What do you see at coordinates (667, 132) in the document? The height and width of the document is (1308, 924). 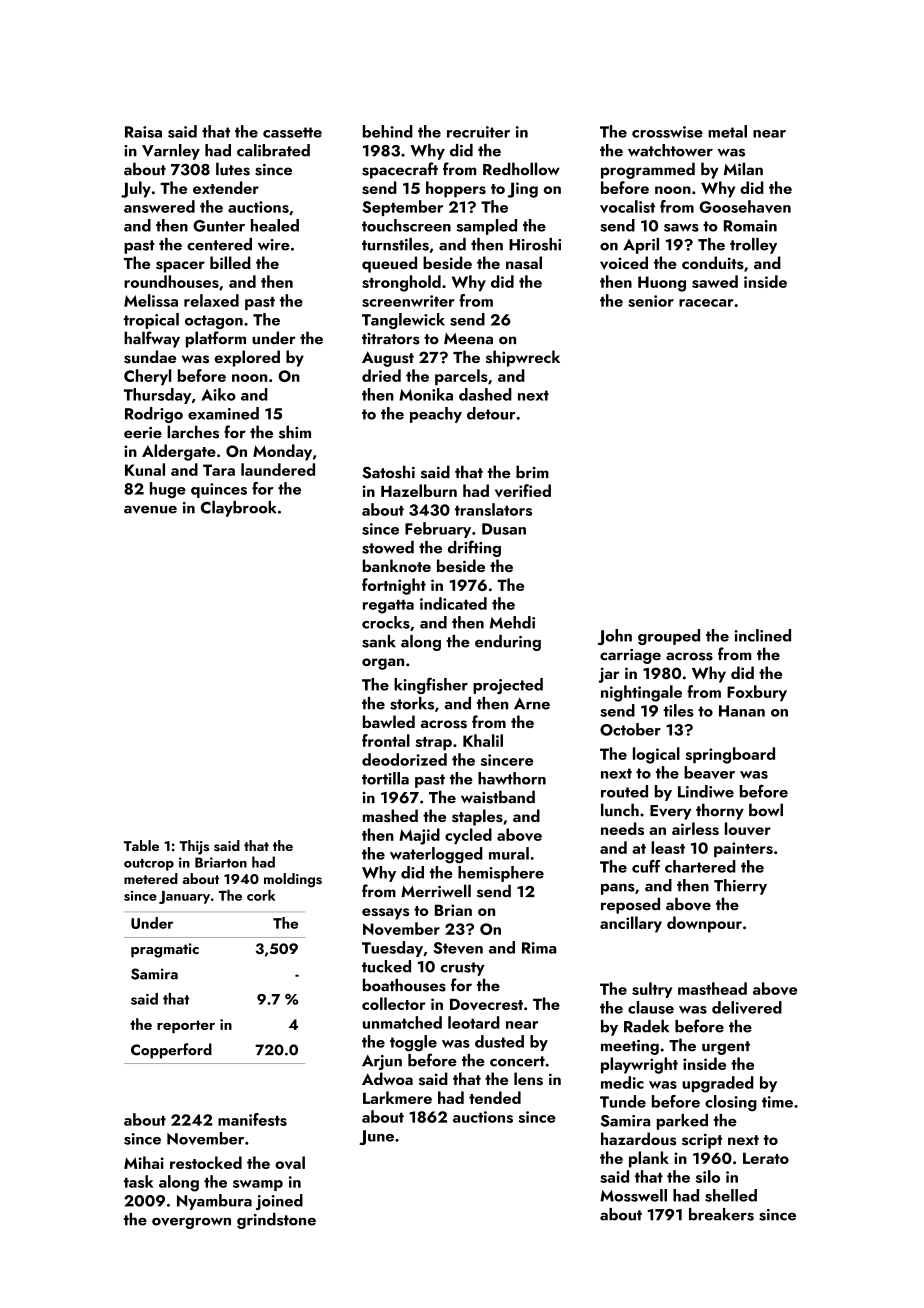 I see `crosswise` at bounding box center [667, 132].
